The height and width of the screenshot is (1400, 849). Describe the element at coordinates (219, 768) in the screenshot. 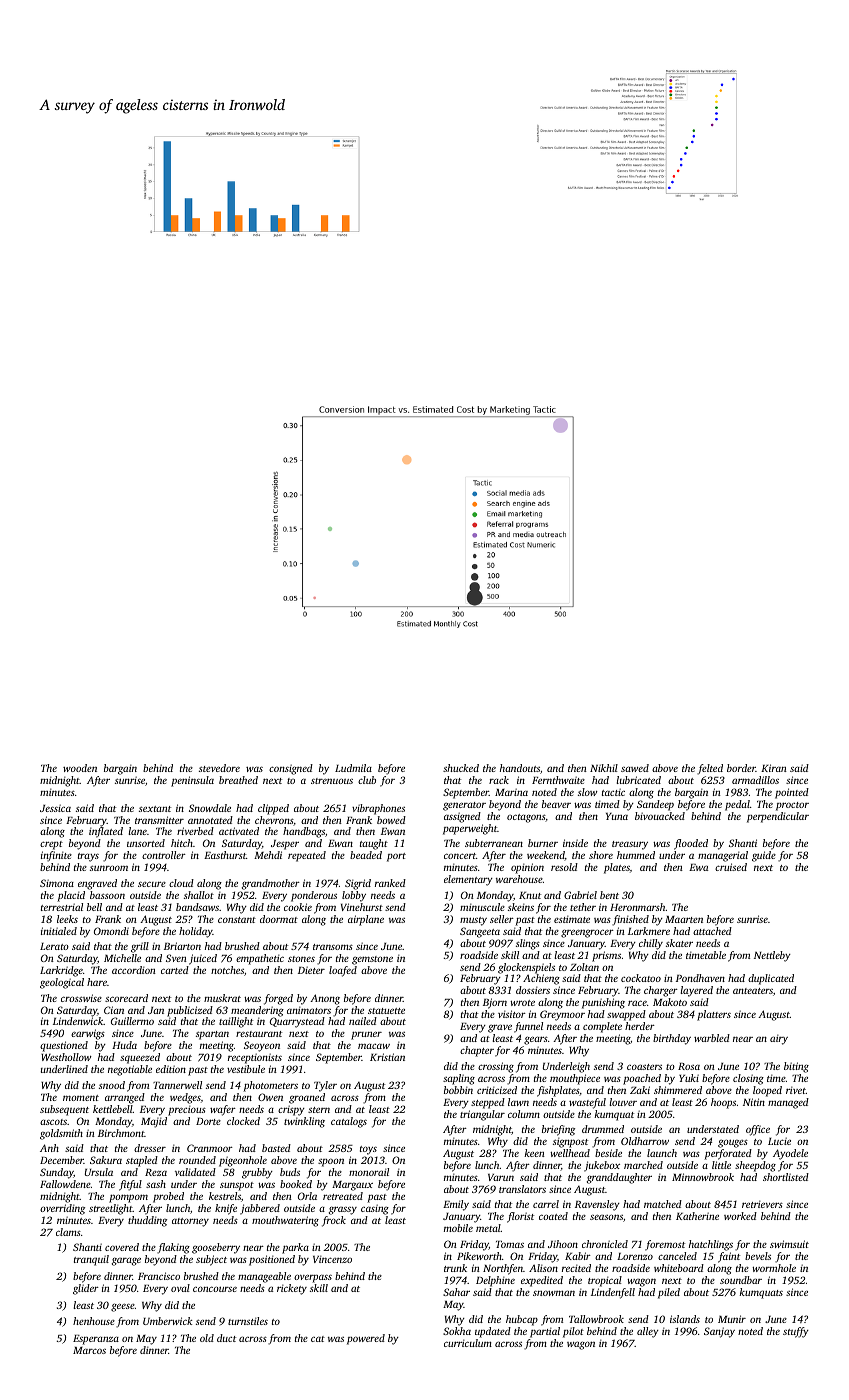

I see `stevedore` at that location.
